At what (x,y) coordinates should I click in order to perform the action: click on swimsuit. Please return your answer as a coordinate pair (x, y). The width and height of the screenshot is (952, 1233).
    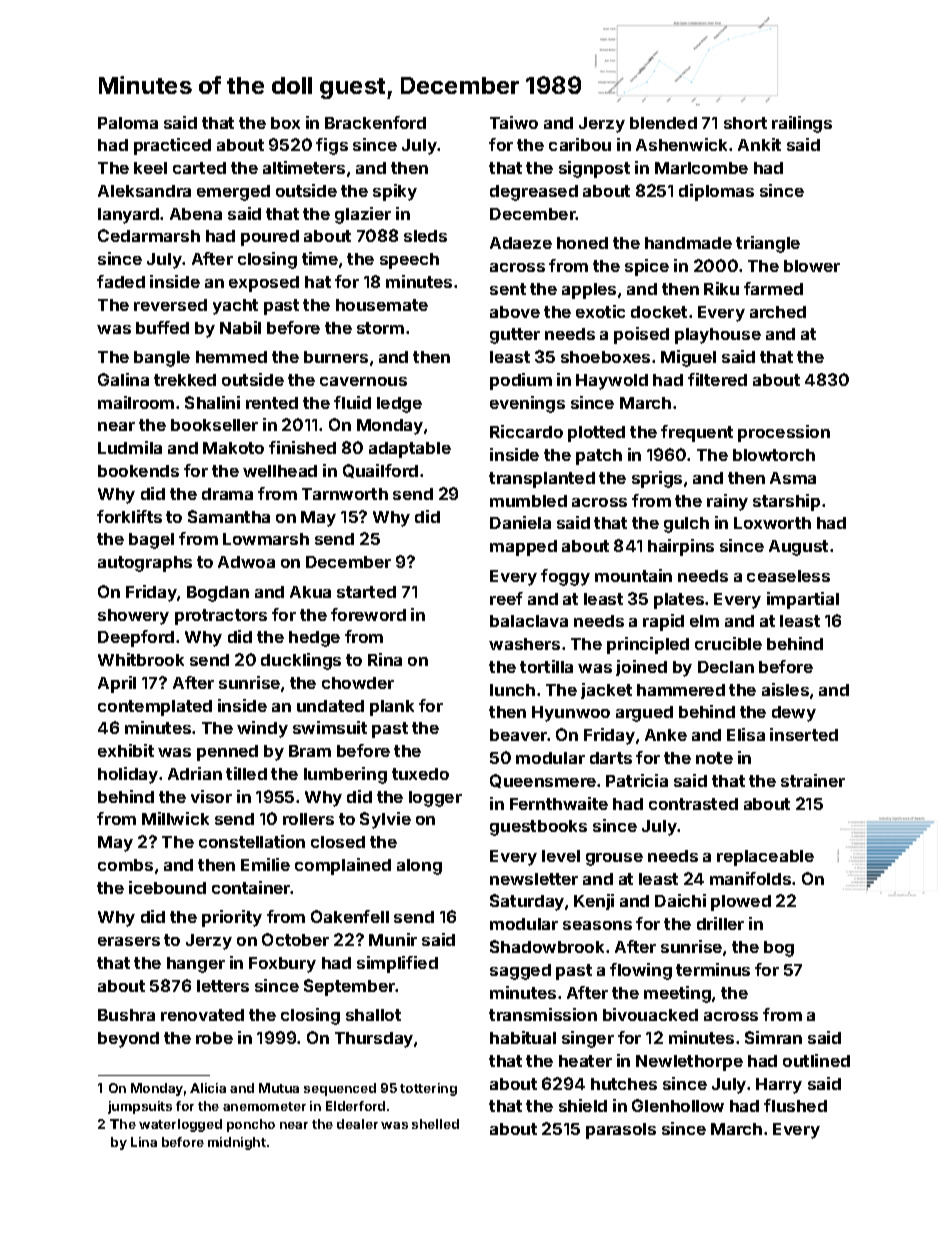
    Looking at the image, I should click on (330, 727).
